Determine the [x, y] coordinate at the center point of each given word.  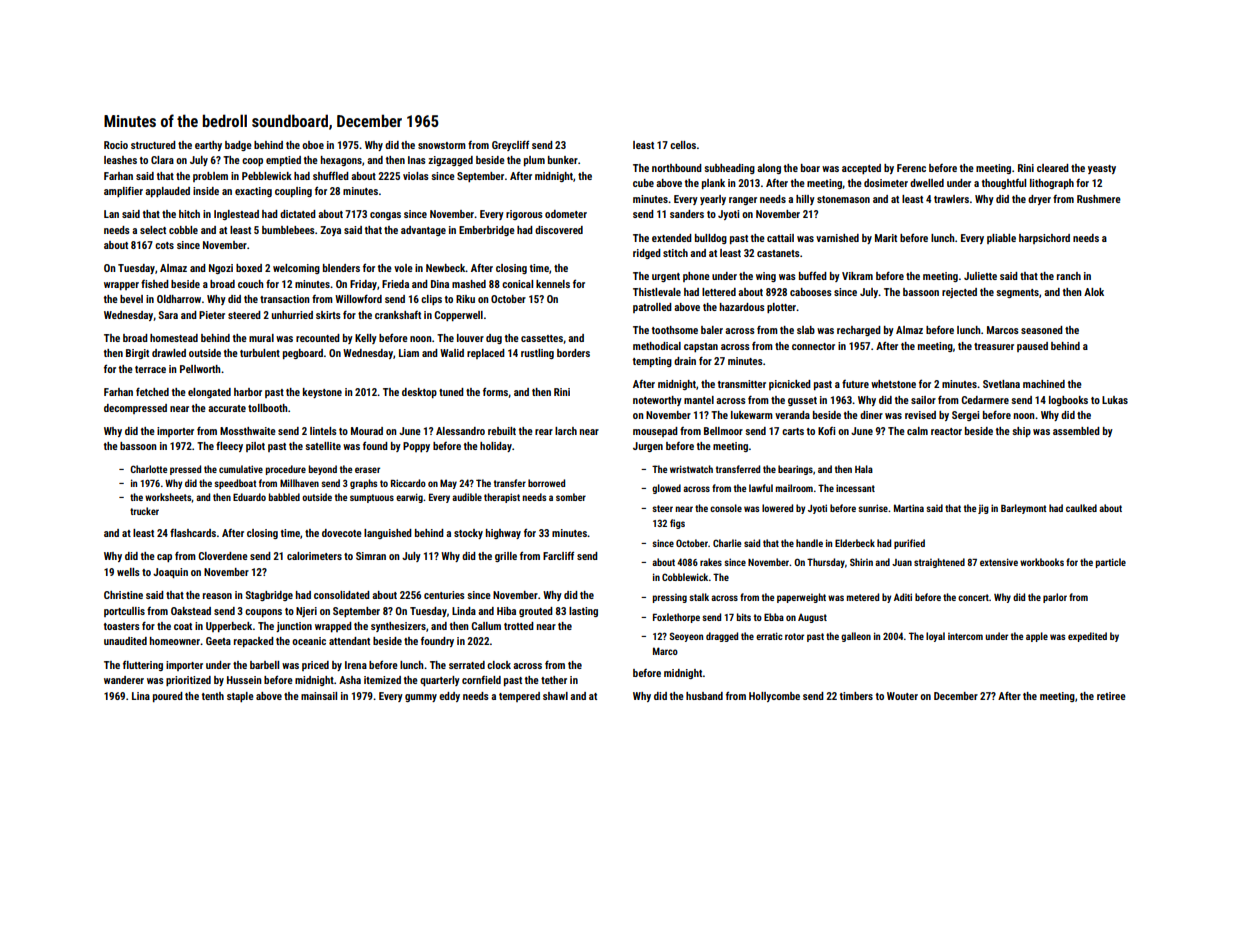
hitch [189, 214]
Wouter [902, 696]
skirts [328, 315]
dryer [1039, 200]
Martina [909, 508]
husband [704, 696]
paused [1032, 347]
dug [494, 339]
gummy [421, 698]
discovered [559, 230]
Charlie [727, 543]
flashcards [193, 533]
